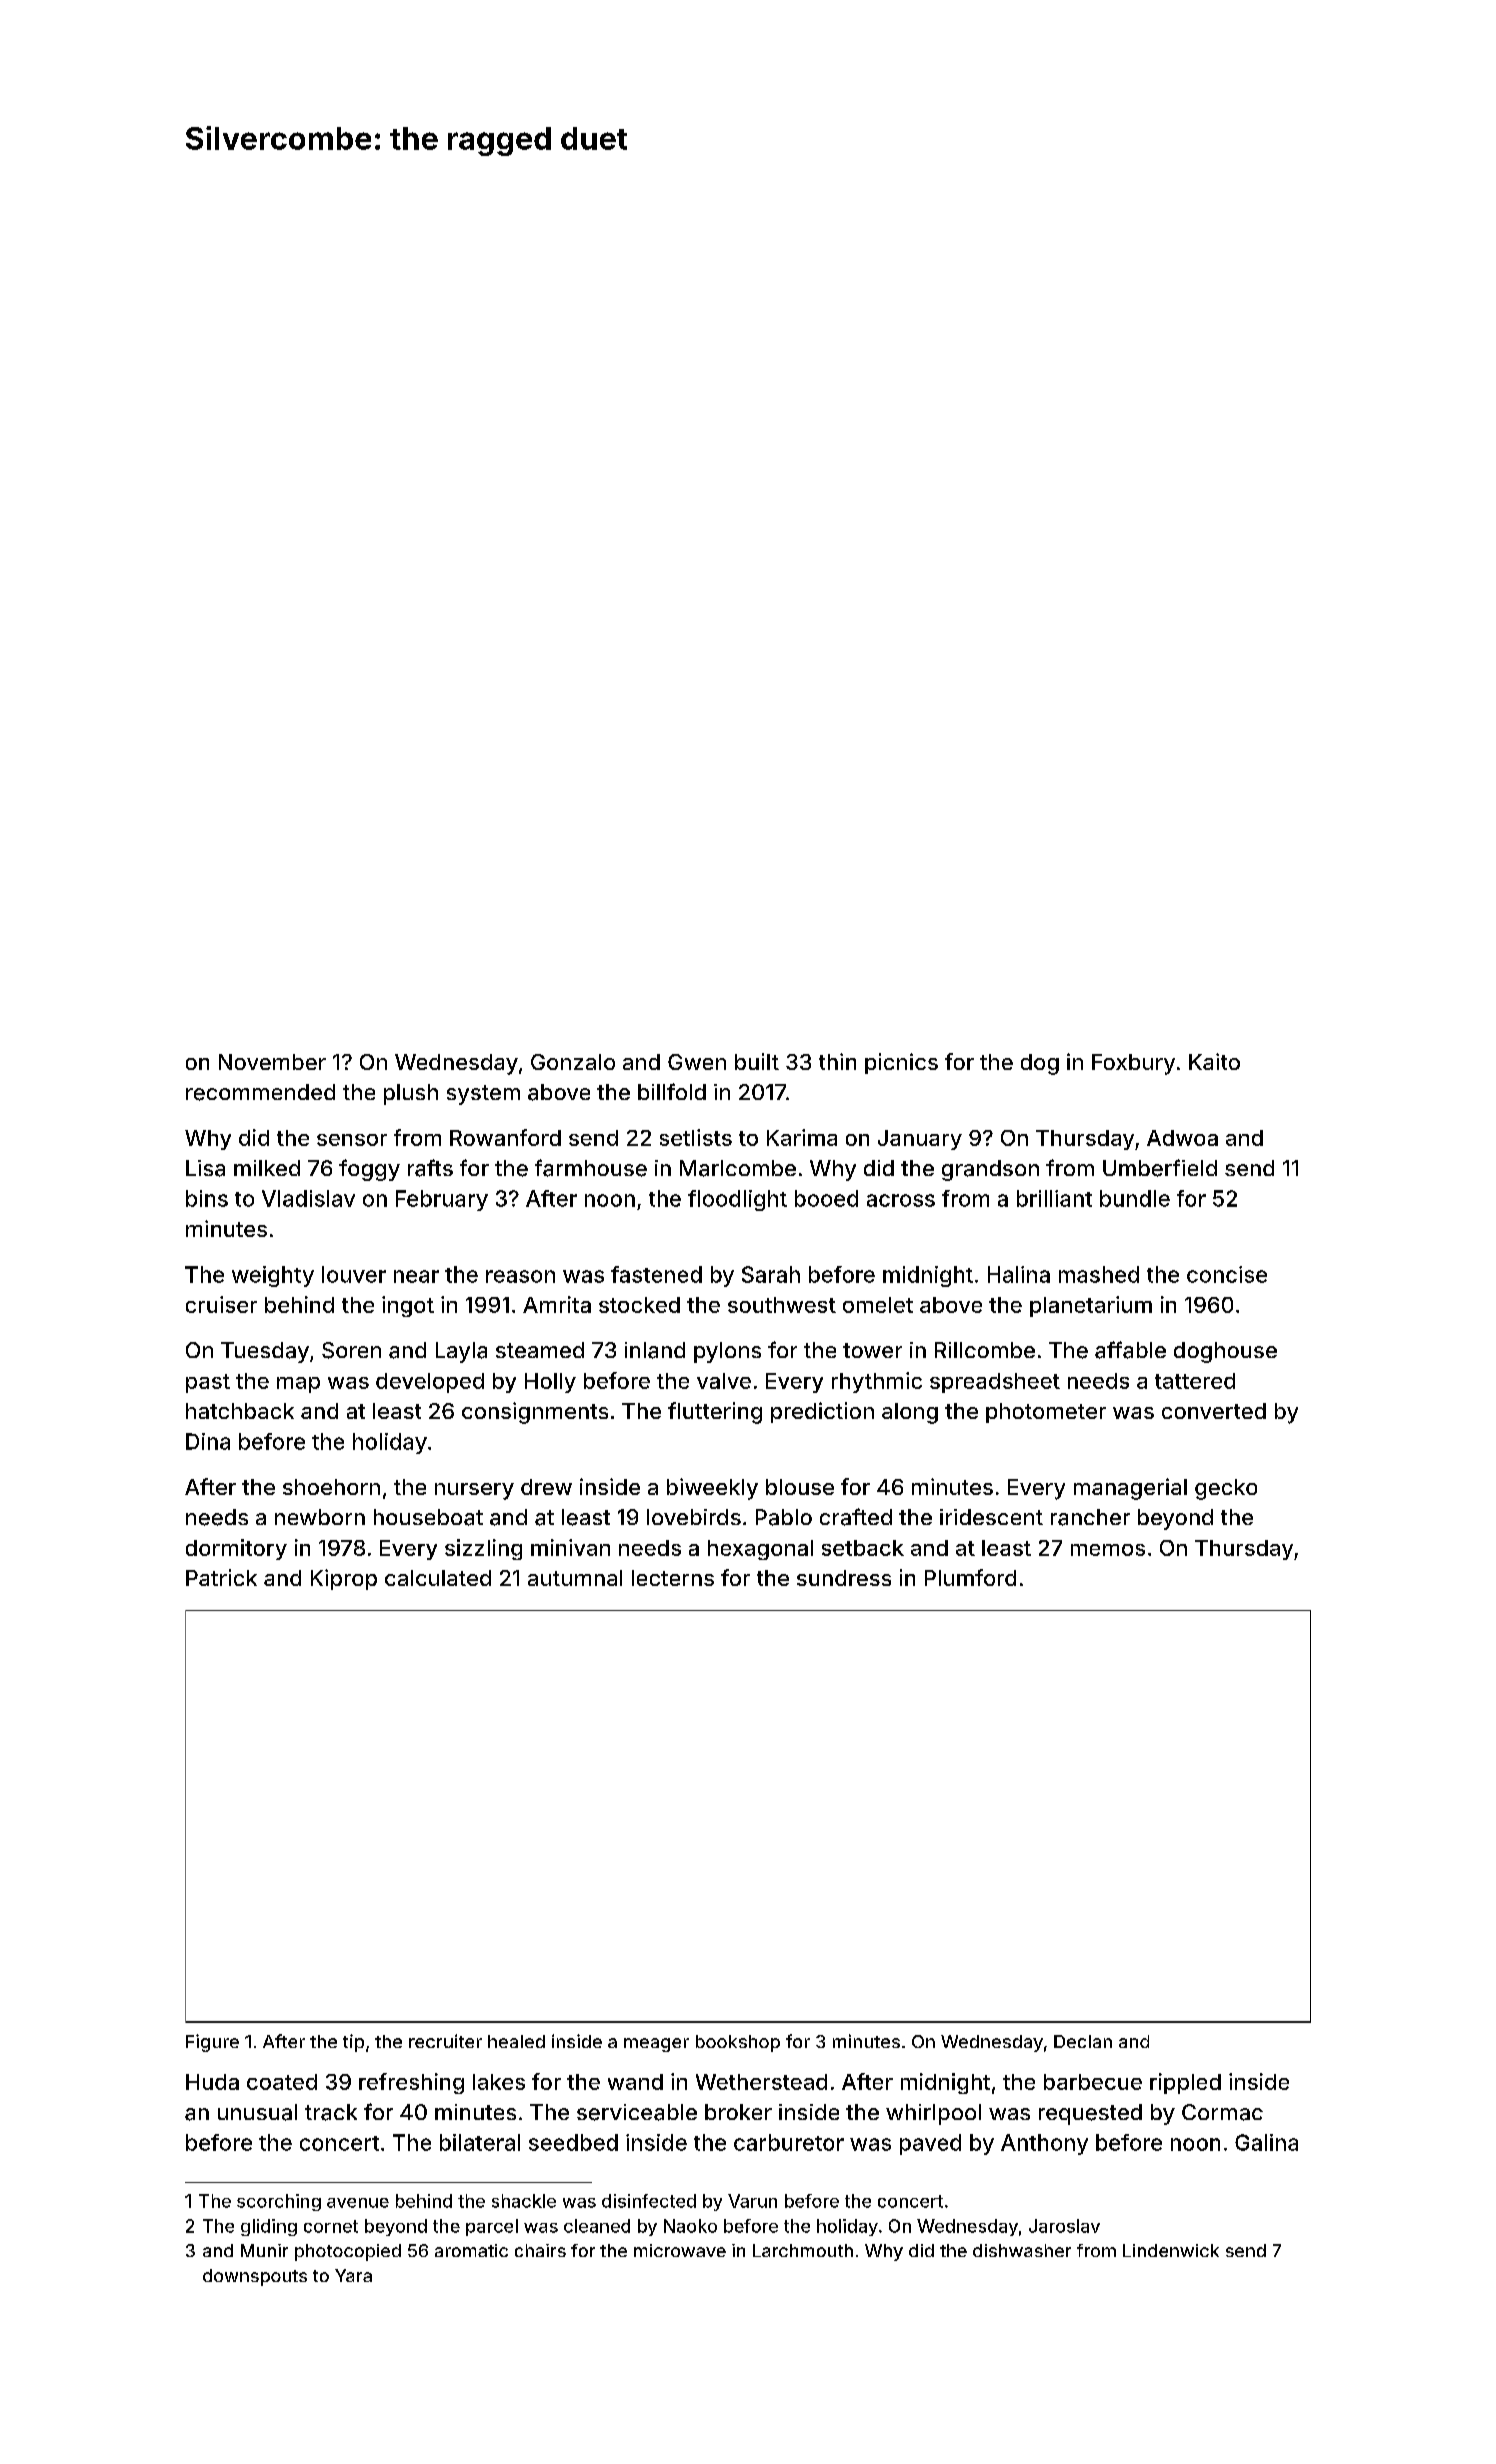 This screenshot has width=1496, height=2464. Describe the element at coordinates (738, 2043) in the screenshot. I see `bookshop` at that location.
